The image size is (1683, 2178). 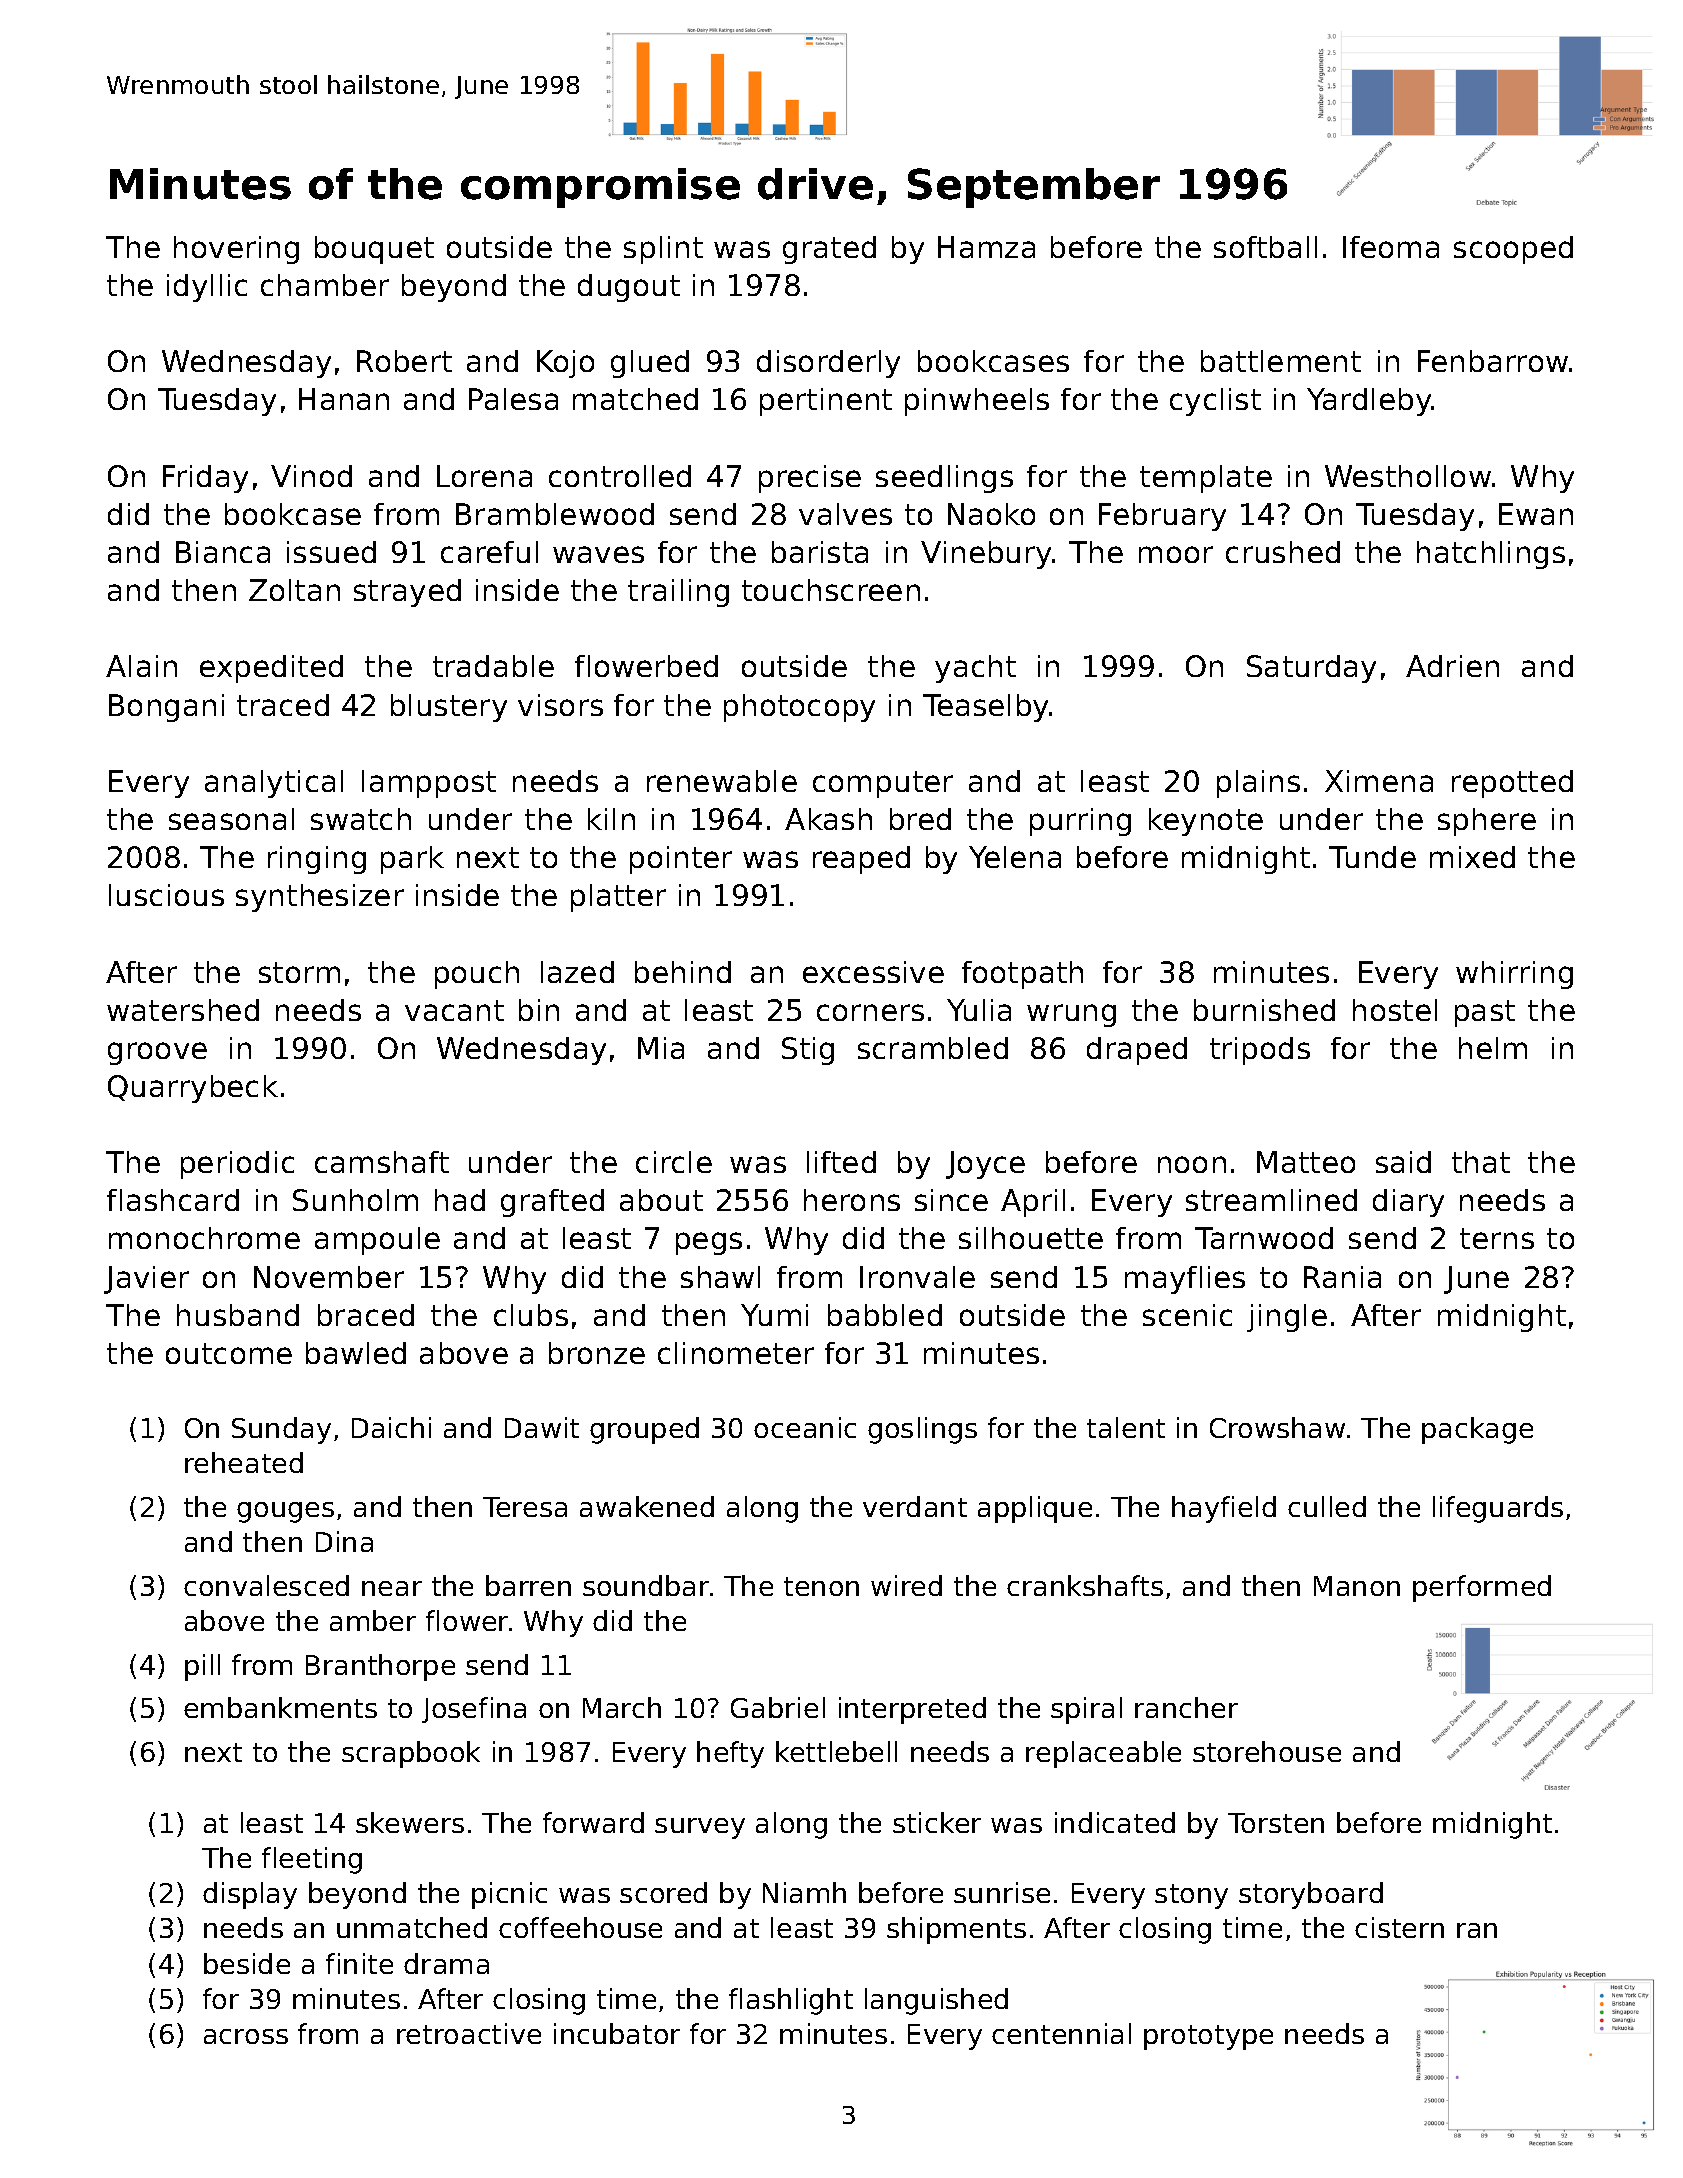 What do you see at coordinates (1482, 1588) in the screenshot?
I see `performed` at bounding box center [1482, 1588].
